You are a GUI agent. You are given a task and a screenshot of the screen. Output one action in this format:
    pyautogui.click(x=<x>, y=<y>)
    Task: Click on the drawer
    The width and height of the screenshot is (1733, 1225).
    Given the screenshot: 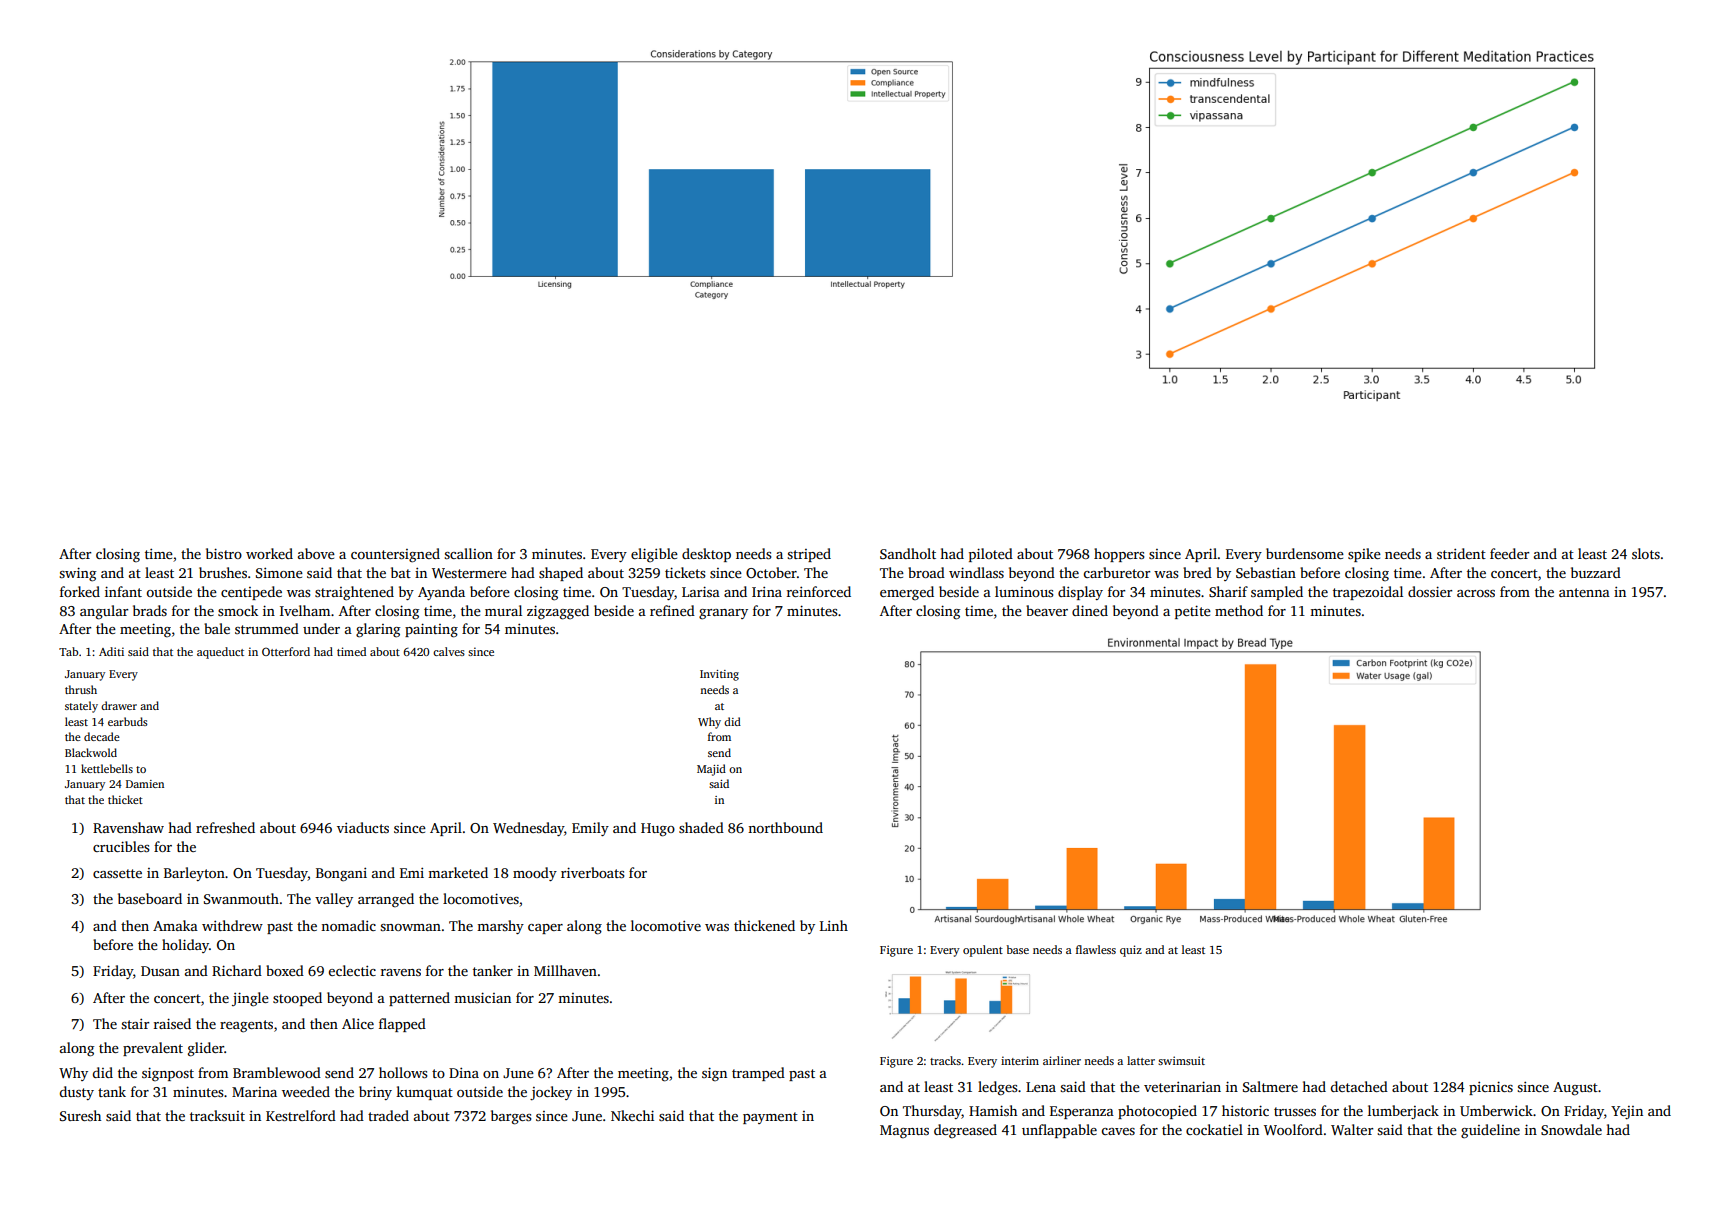 What is the action you would take?
    pyautogui.click(x=119, y=705)
